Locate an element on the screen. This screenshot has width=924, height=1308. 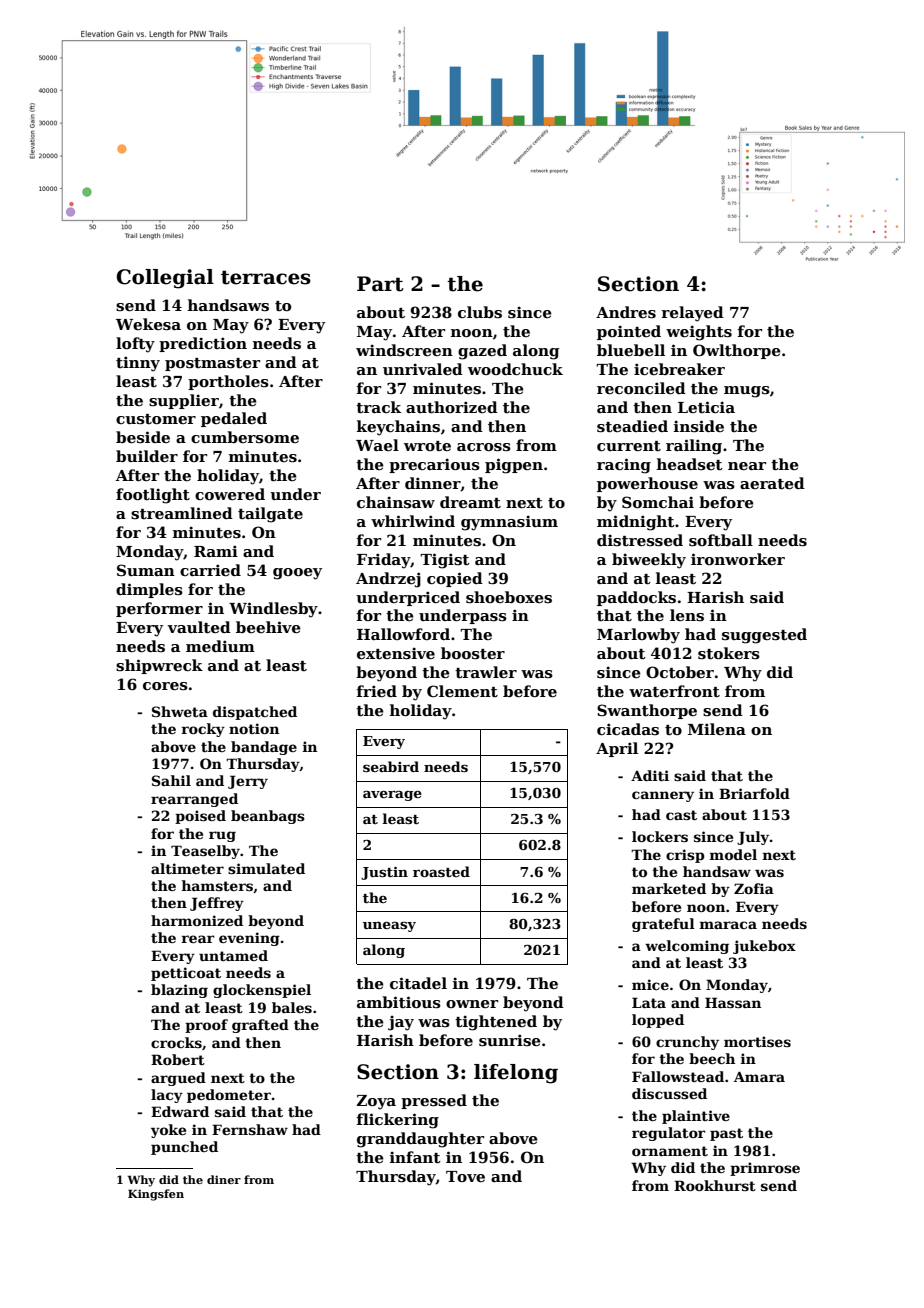
ambitious is located at coordinates (399, 1002).
